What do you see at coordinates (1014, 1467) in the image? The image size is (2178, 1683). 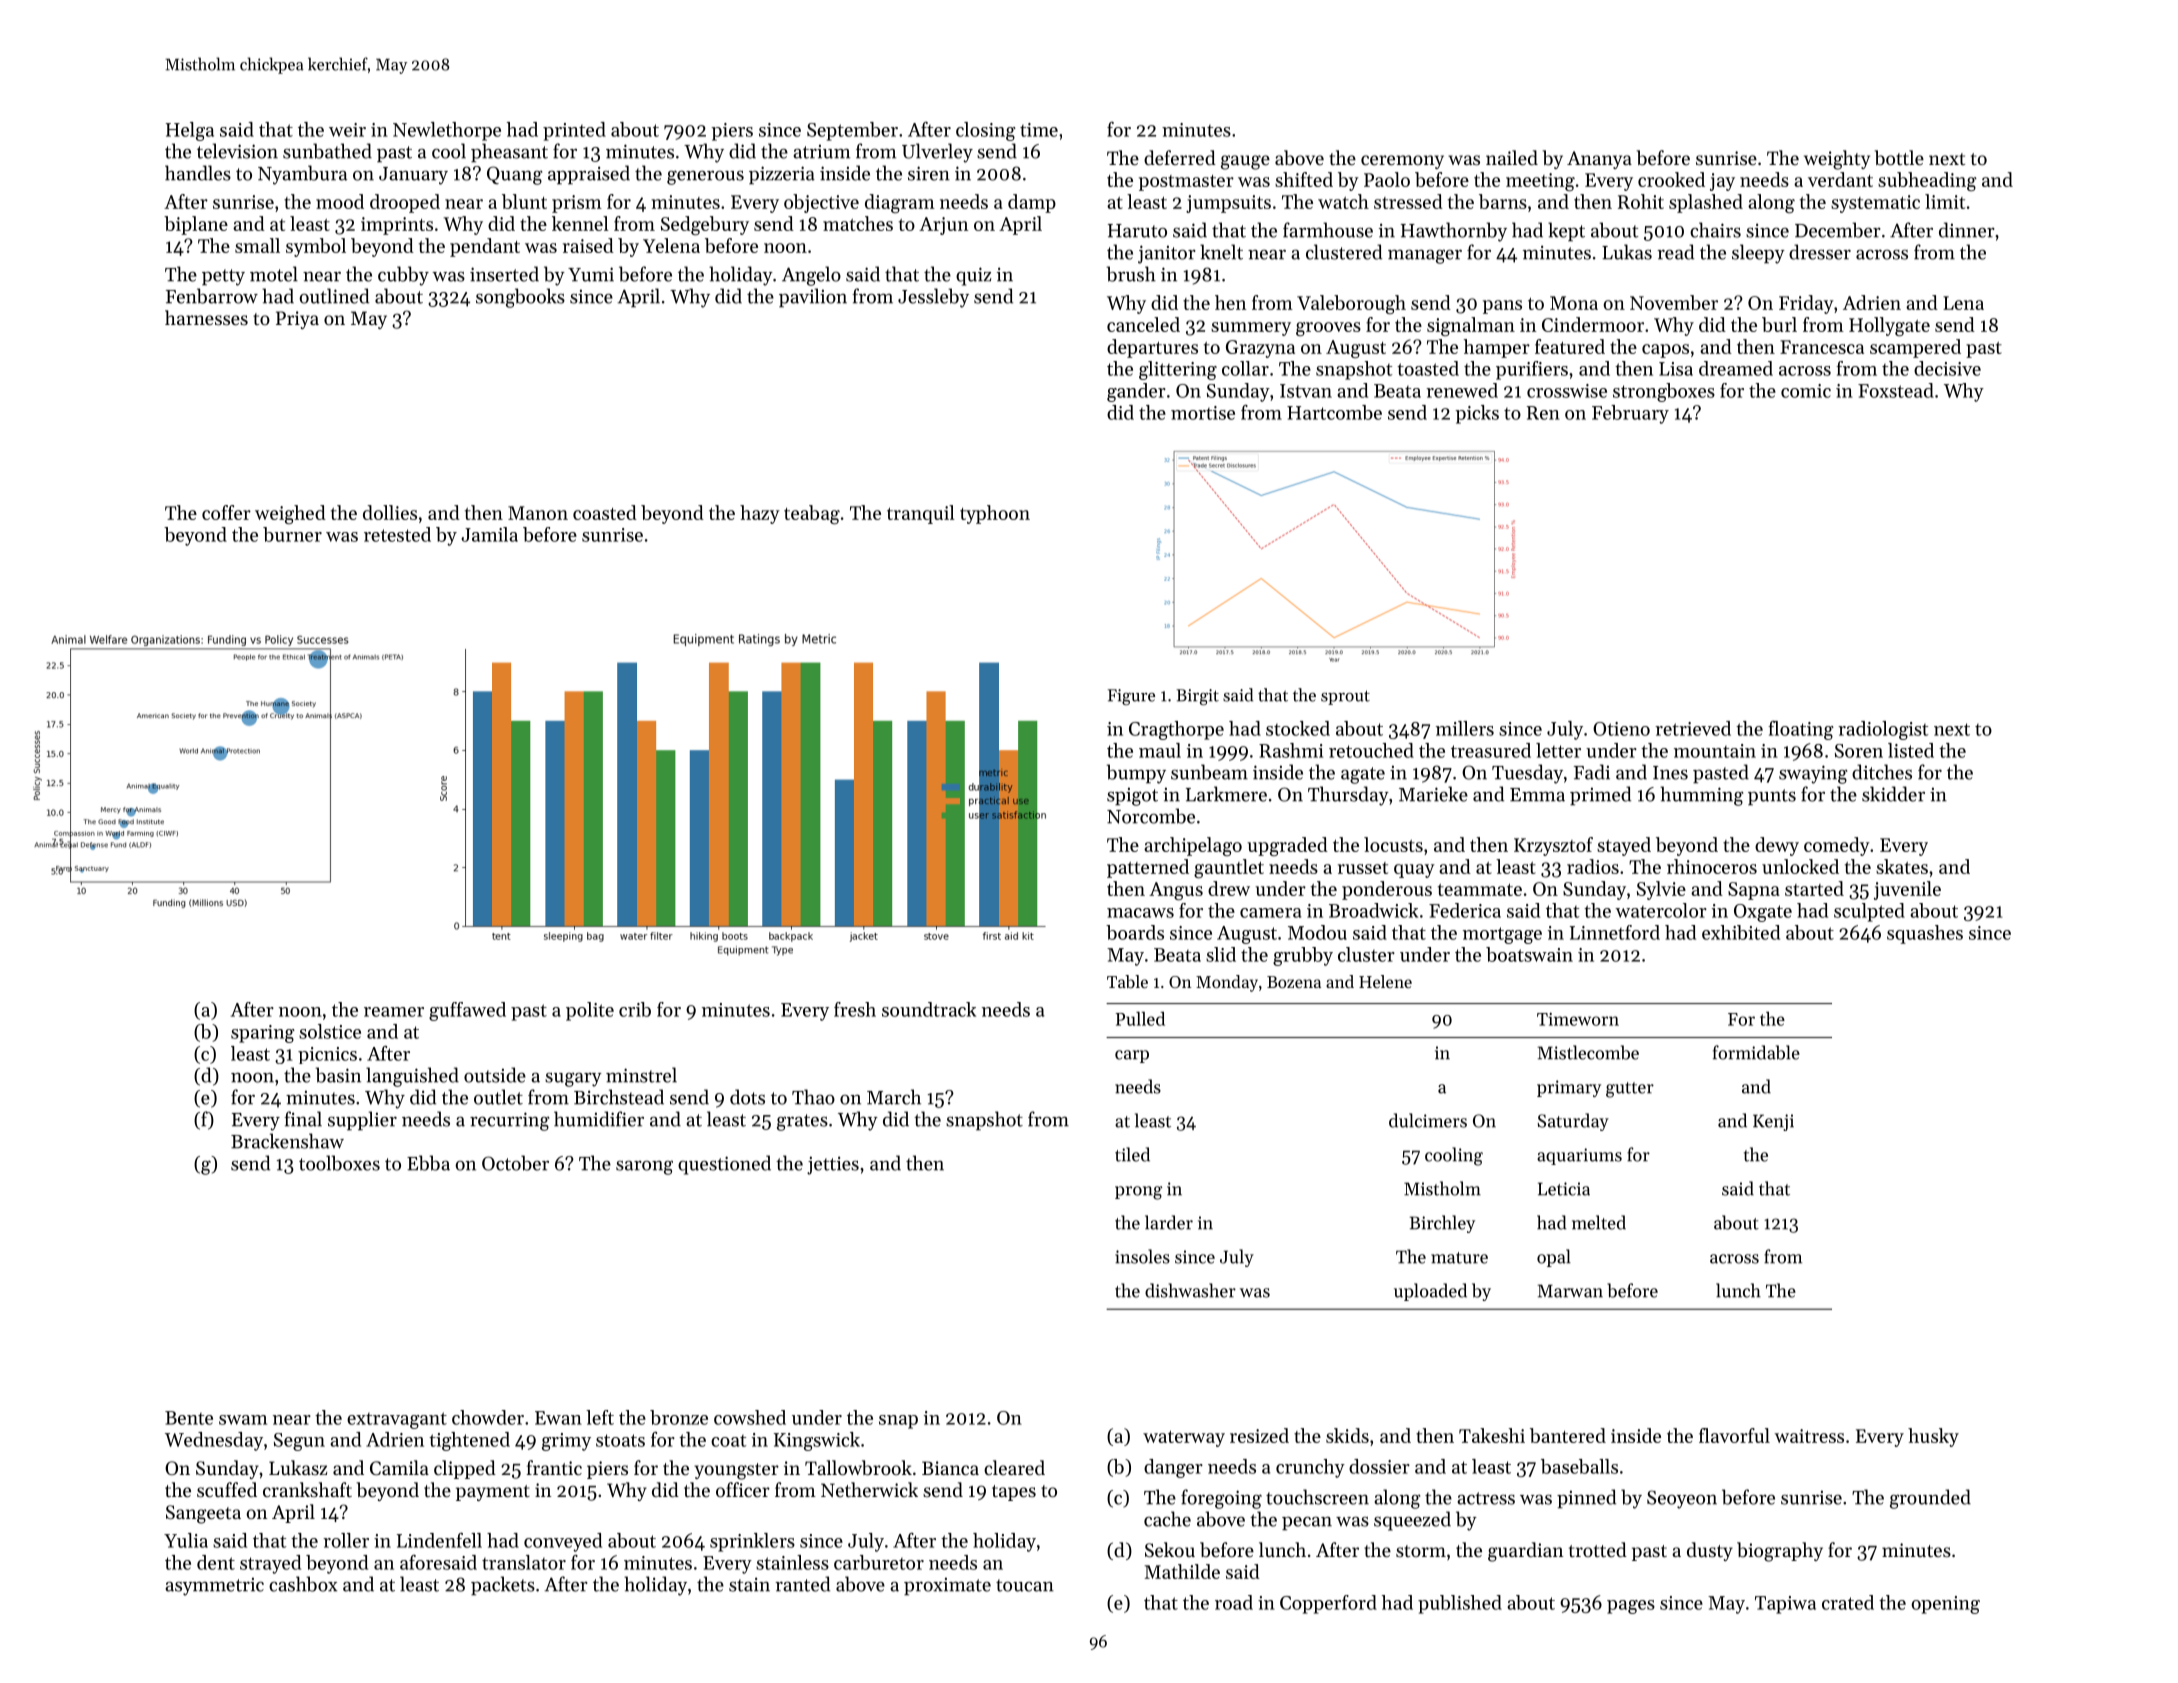 I see `cleared` at bounding box center [1014, 1467].
